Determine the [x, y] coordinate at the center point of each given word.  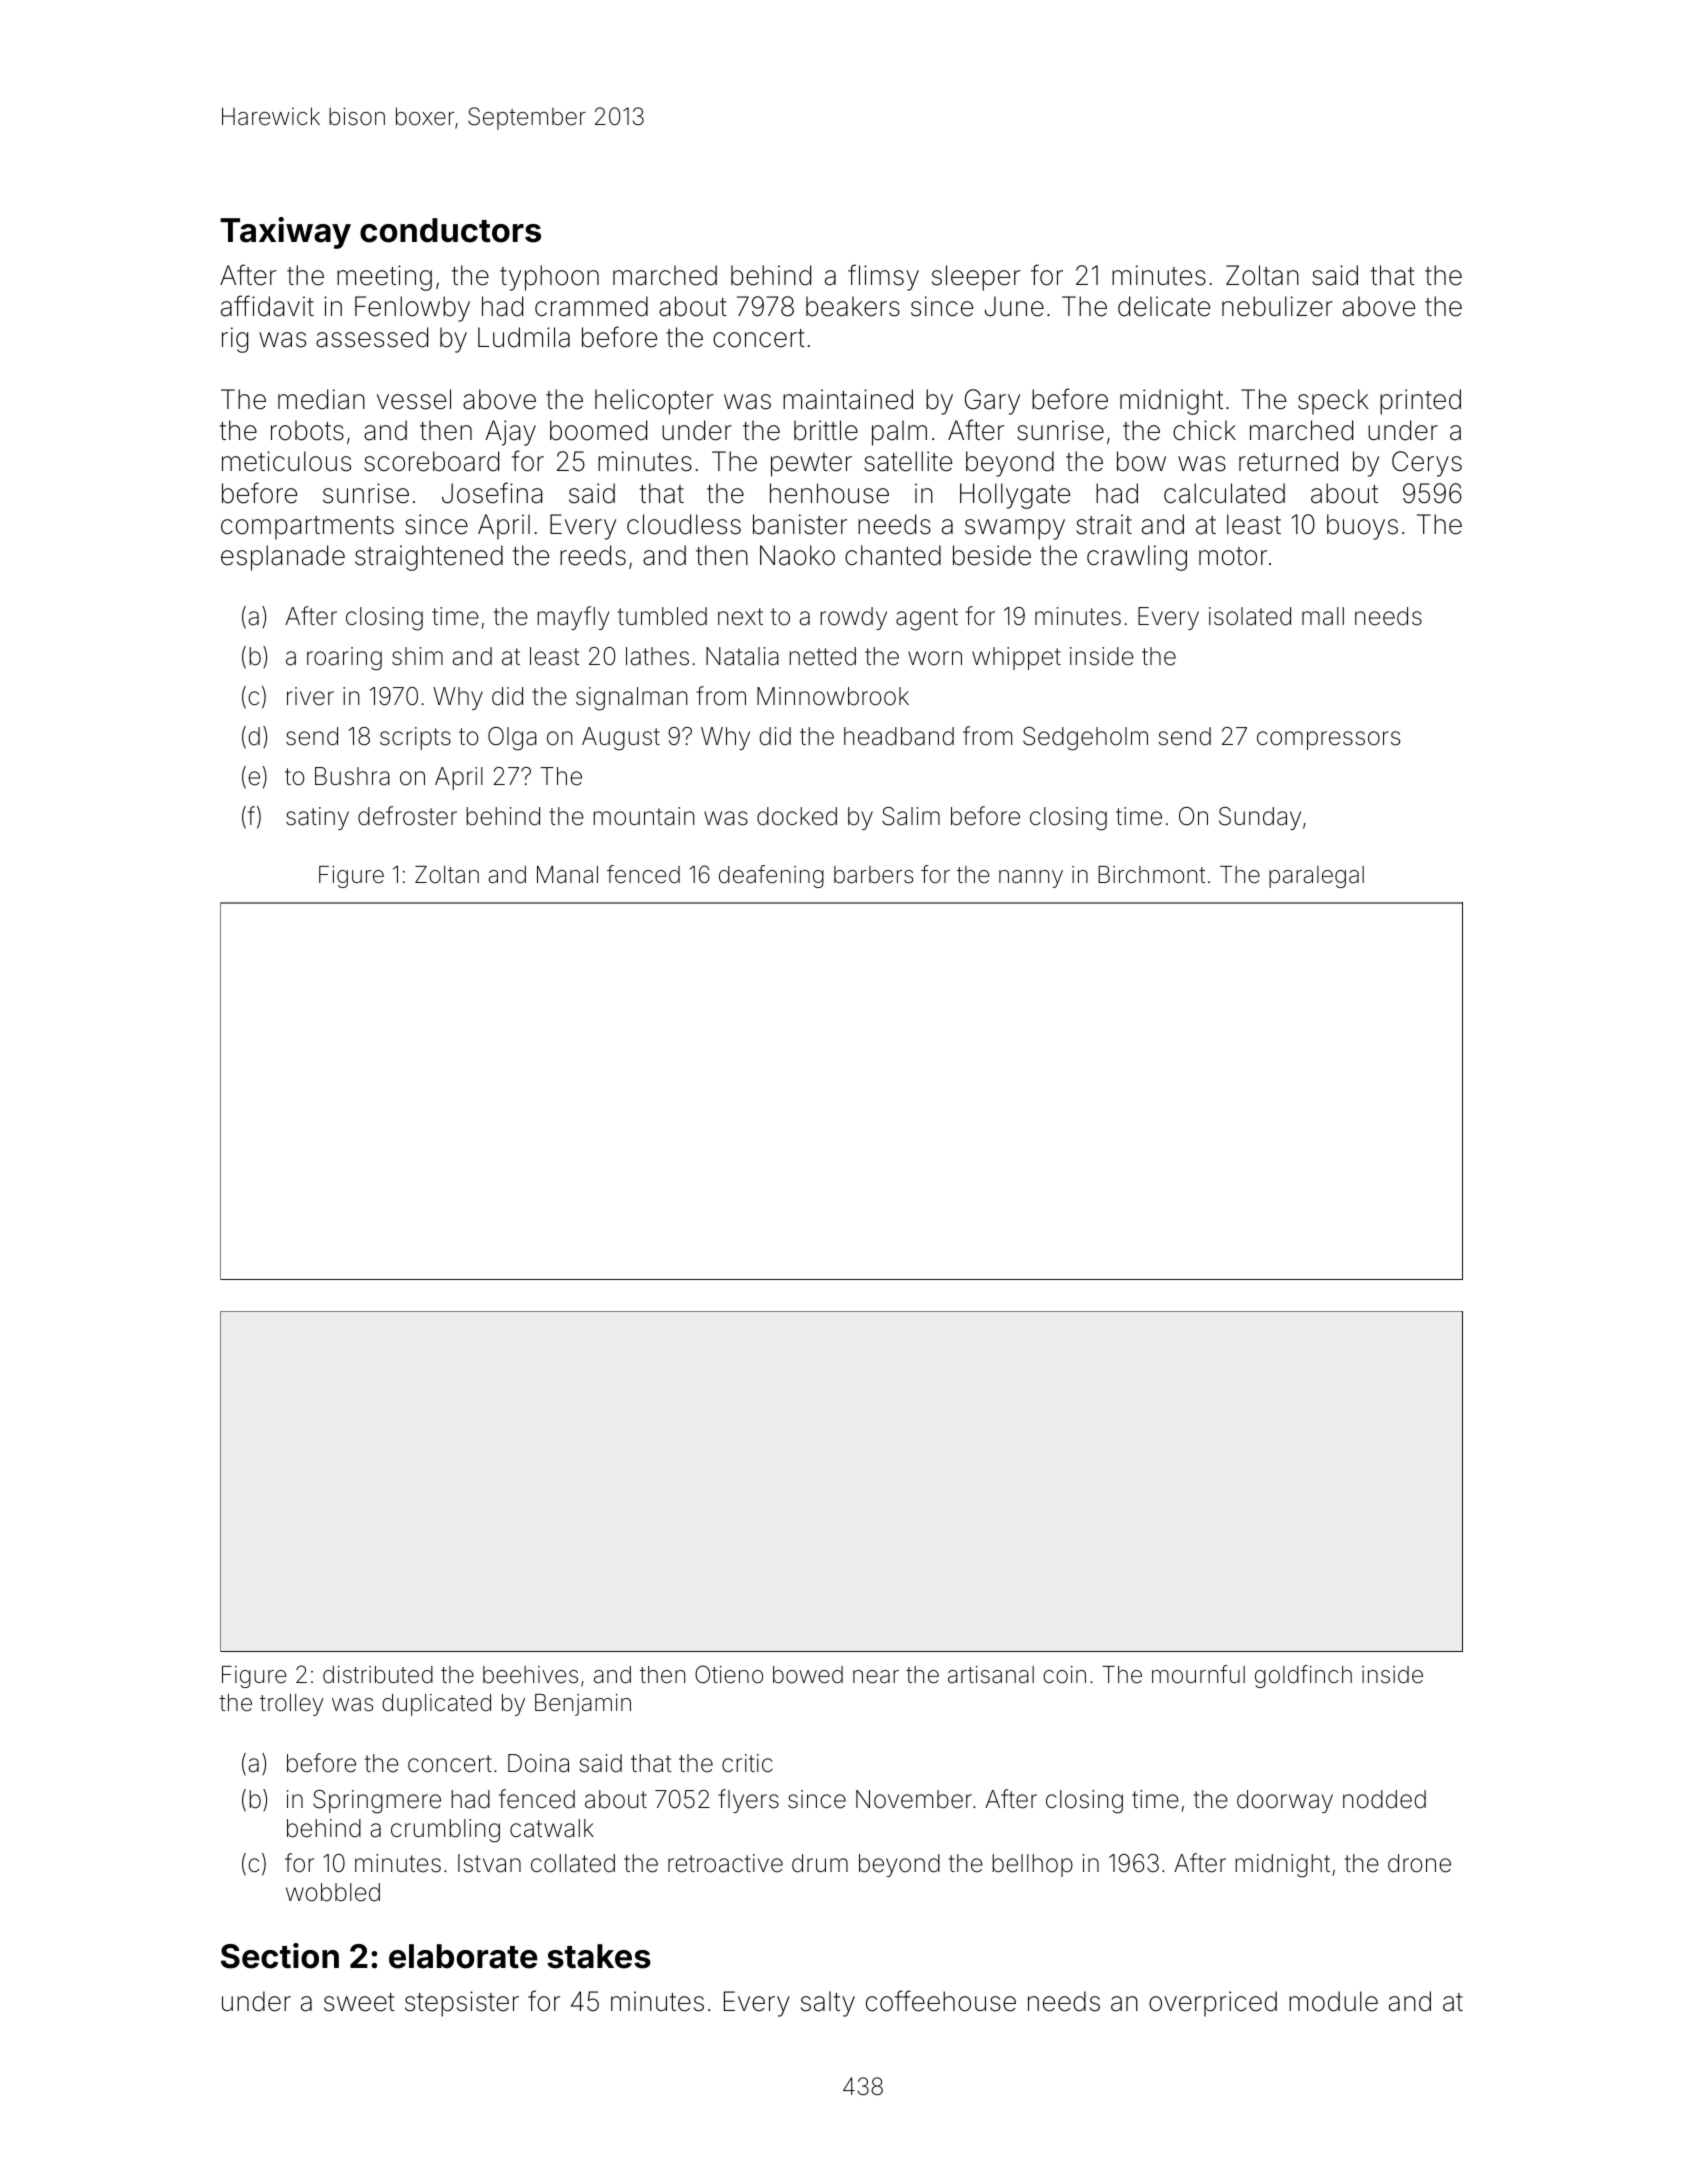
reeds [593, 555]
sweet [359, 2002]
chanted [893, 555]
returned [1288, 461]
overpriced [1213, 2004]
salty [828, 2004]
